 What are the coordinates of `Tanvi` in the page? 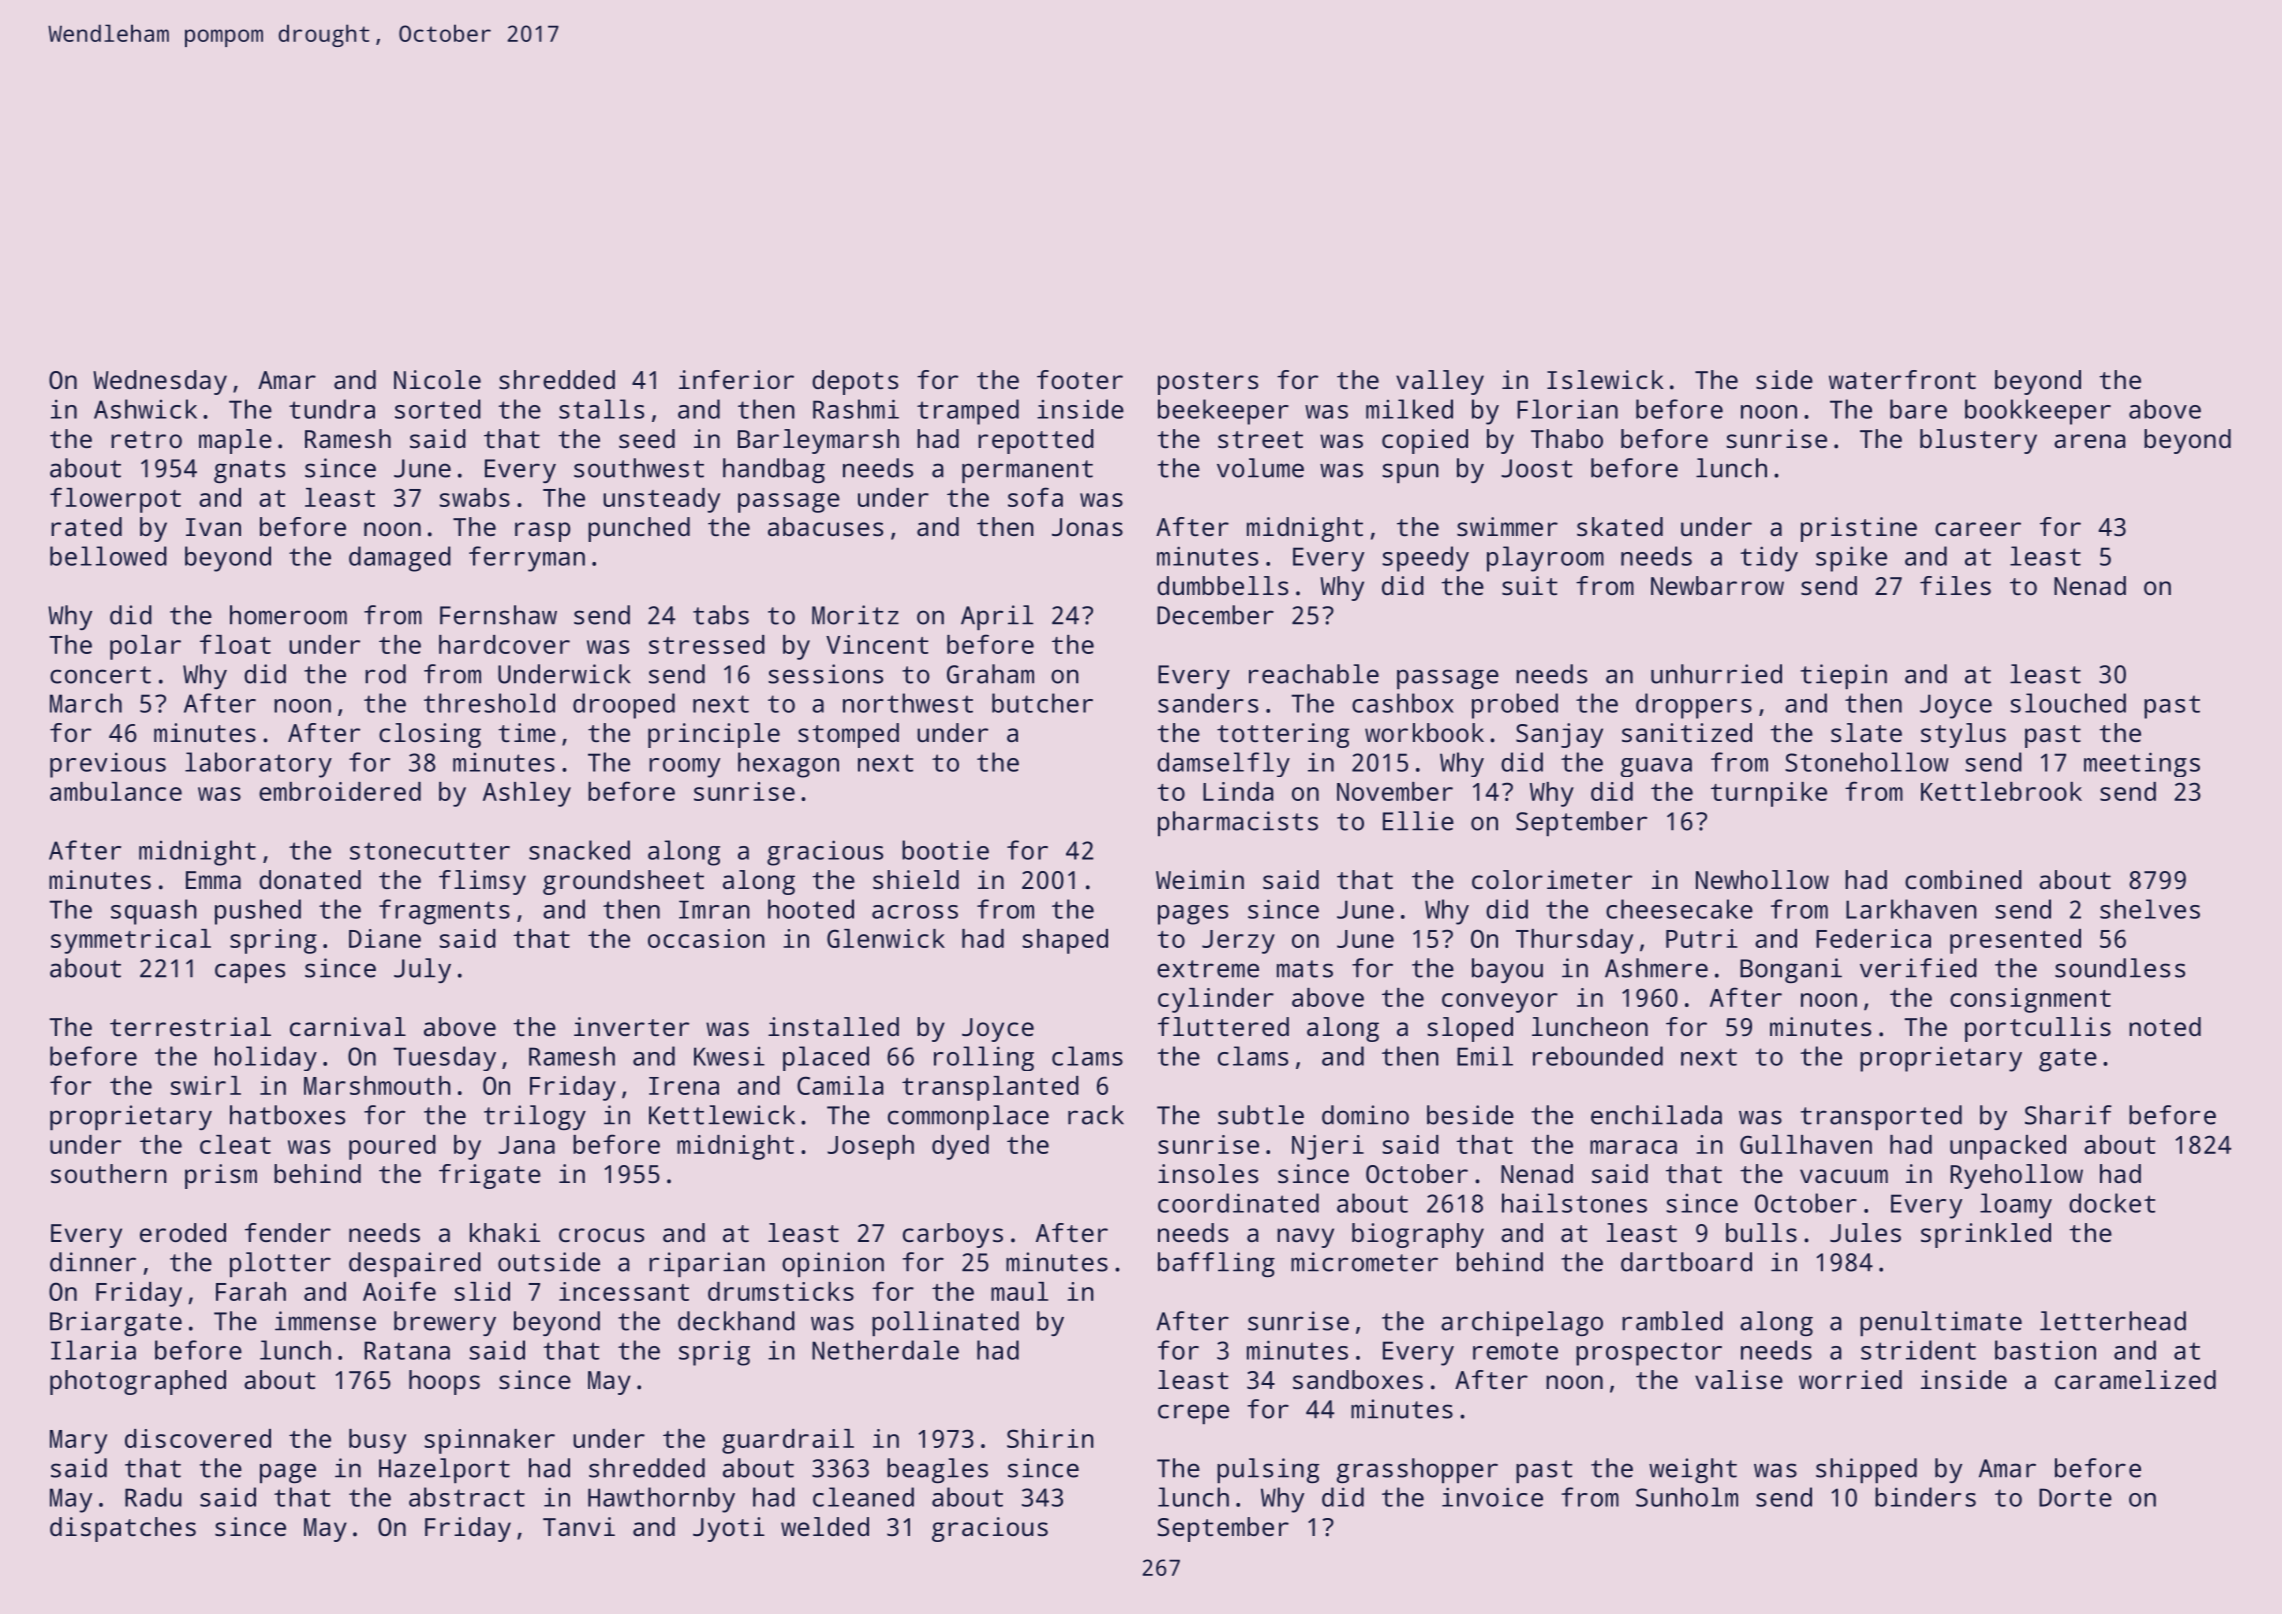 It's located at (579, 1526).
